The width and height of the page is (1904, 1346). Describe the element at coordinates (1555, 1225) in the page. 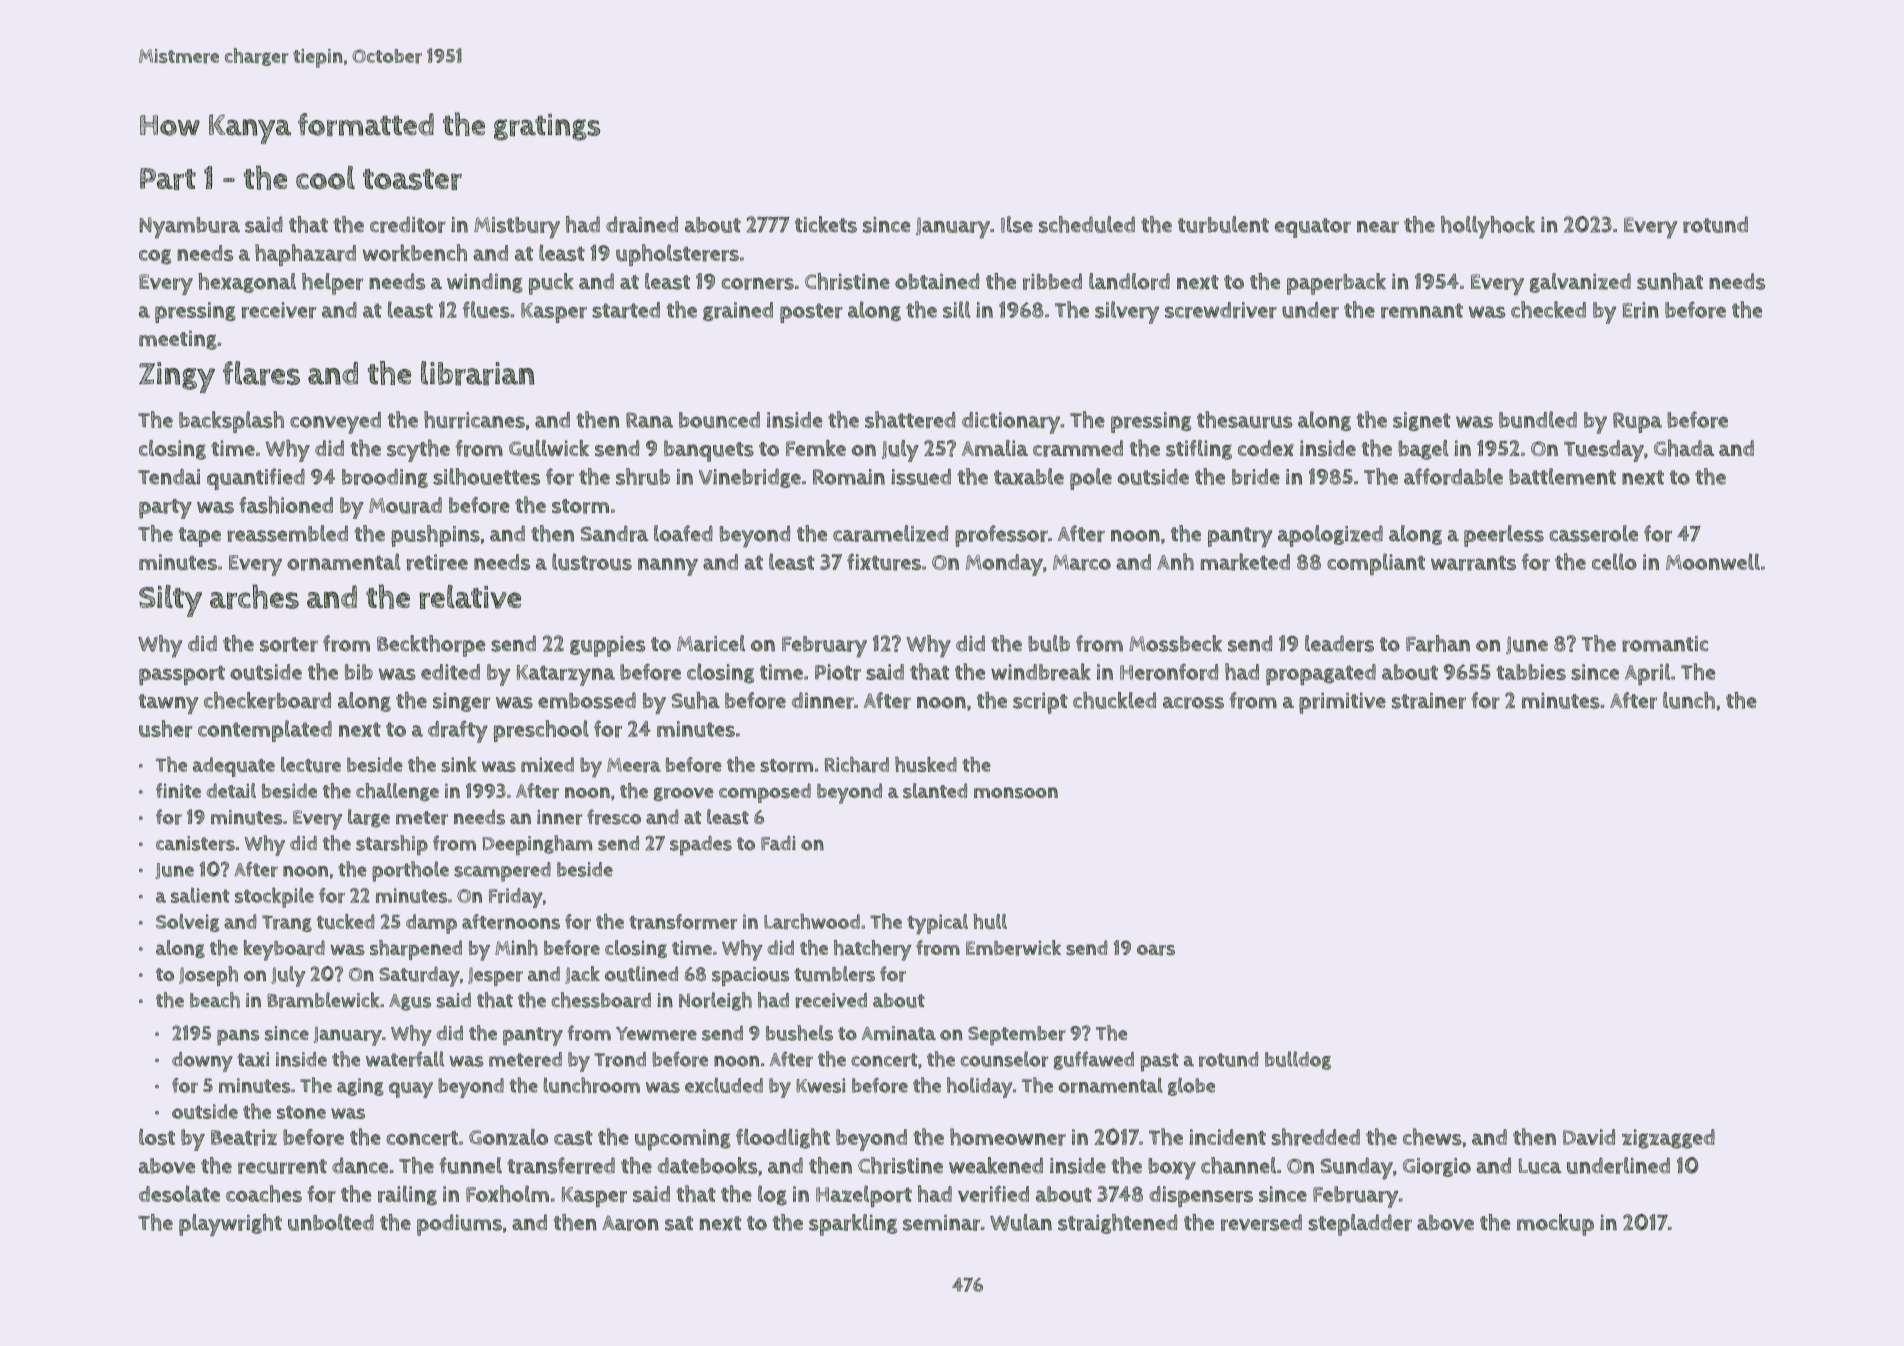

I see `mockup` at that location.
